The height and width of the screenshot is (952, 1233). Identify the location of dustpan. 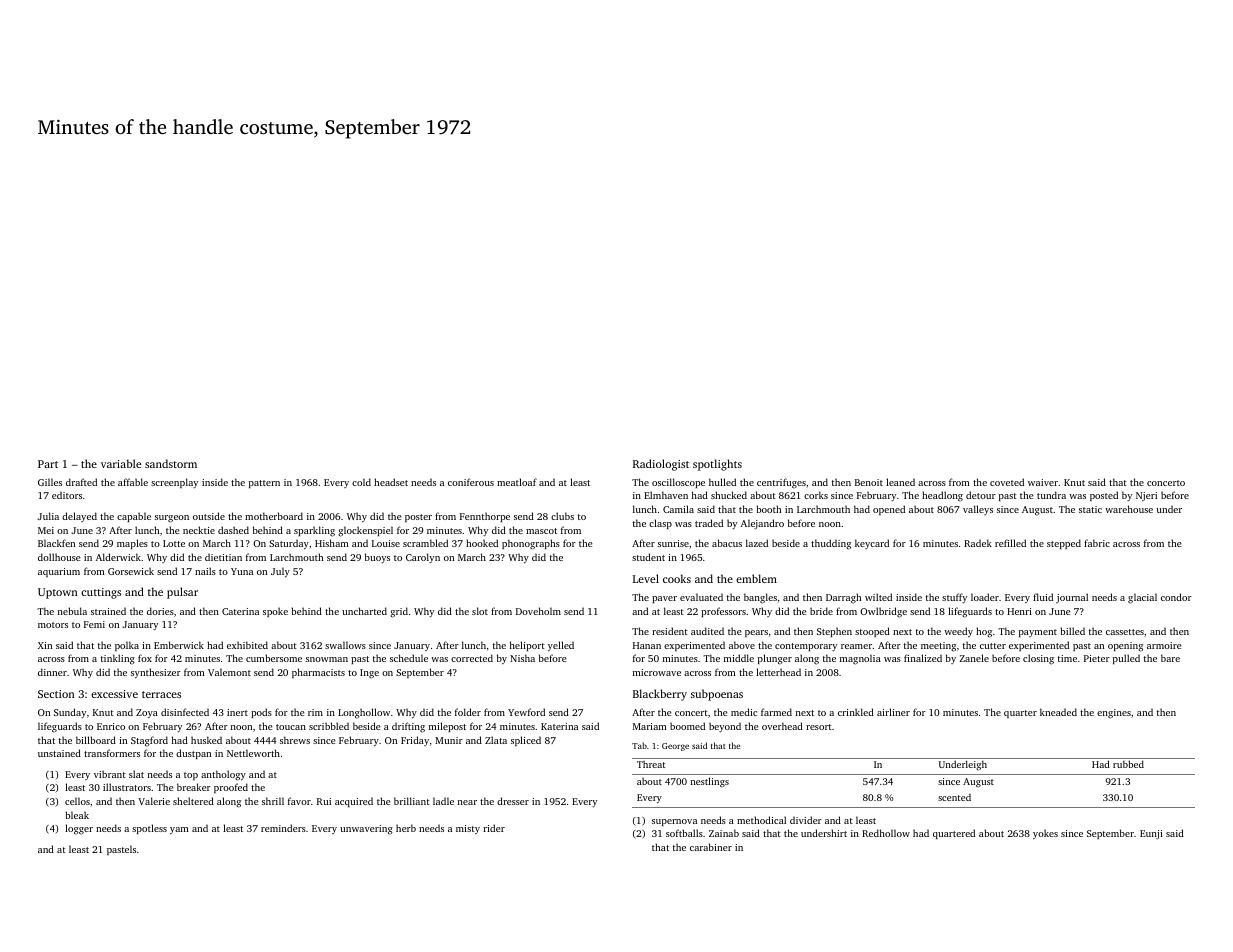
(193, 754).
